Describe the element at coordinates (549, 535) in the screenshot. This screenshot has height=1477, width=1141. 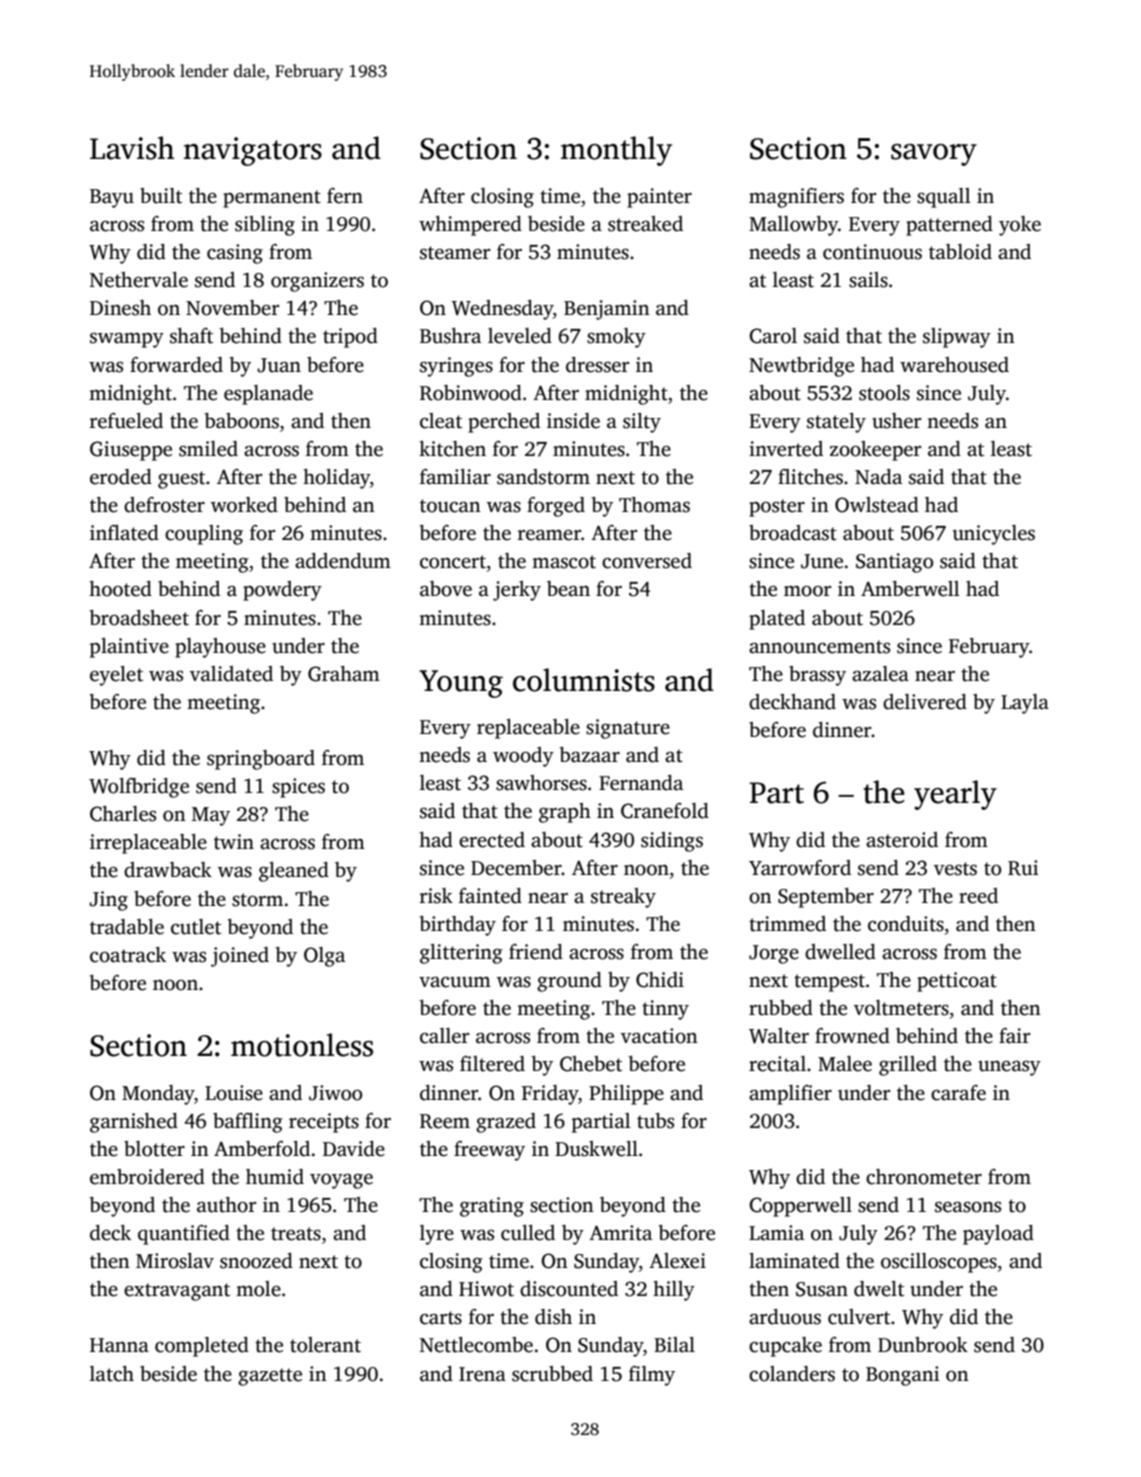
I see `reamer` at that location.
